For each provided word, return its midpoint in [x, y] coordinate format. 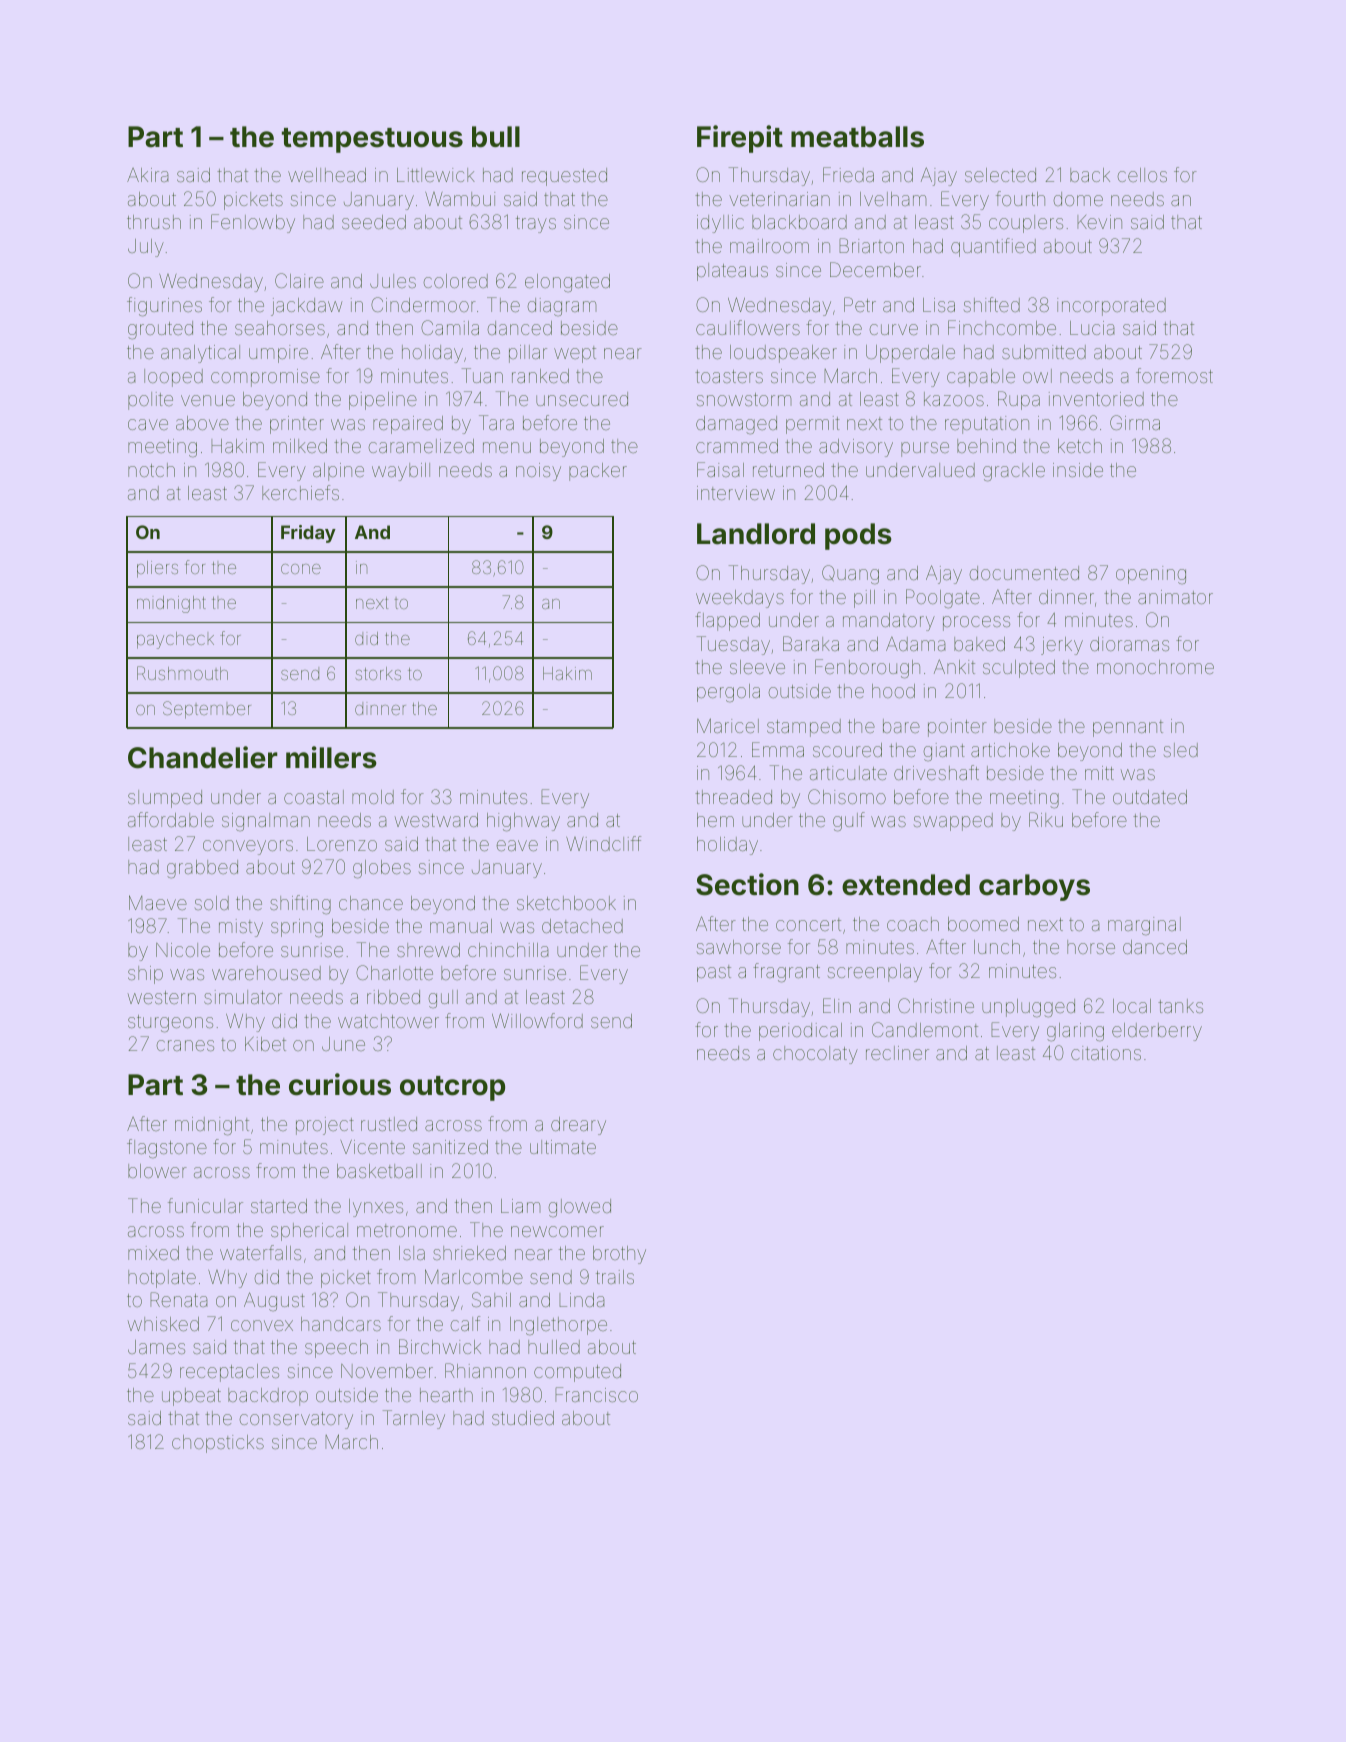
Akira [147, 175]
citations [1106, 1053]
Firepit [740, 139]
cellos [1142, 175]
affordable [171, 819]
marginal [1144, 926]
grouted [160, 330]
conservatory [296, 1420]
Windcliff [603, 843]
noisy [538, 472]
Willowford [537, 1020]
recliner [897, 1053]
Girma [1135, 422]
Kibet [265, 1044]
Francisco [596, 1394]
